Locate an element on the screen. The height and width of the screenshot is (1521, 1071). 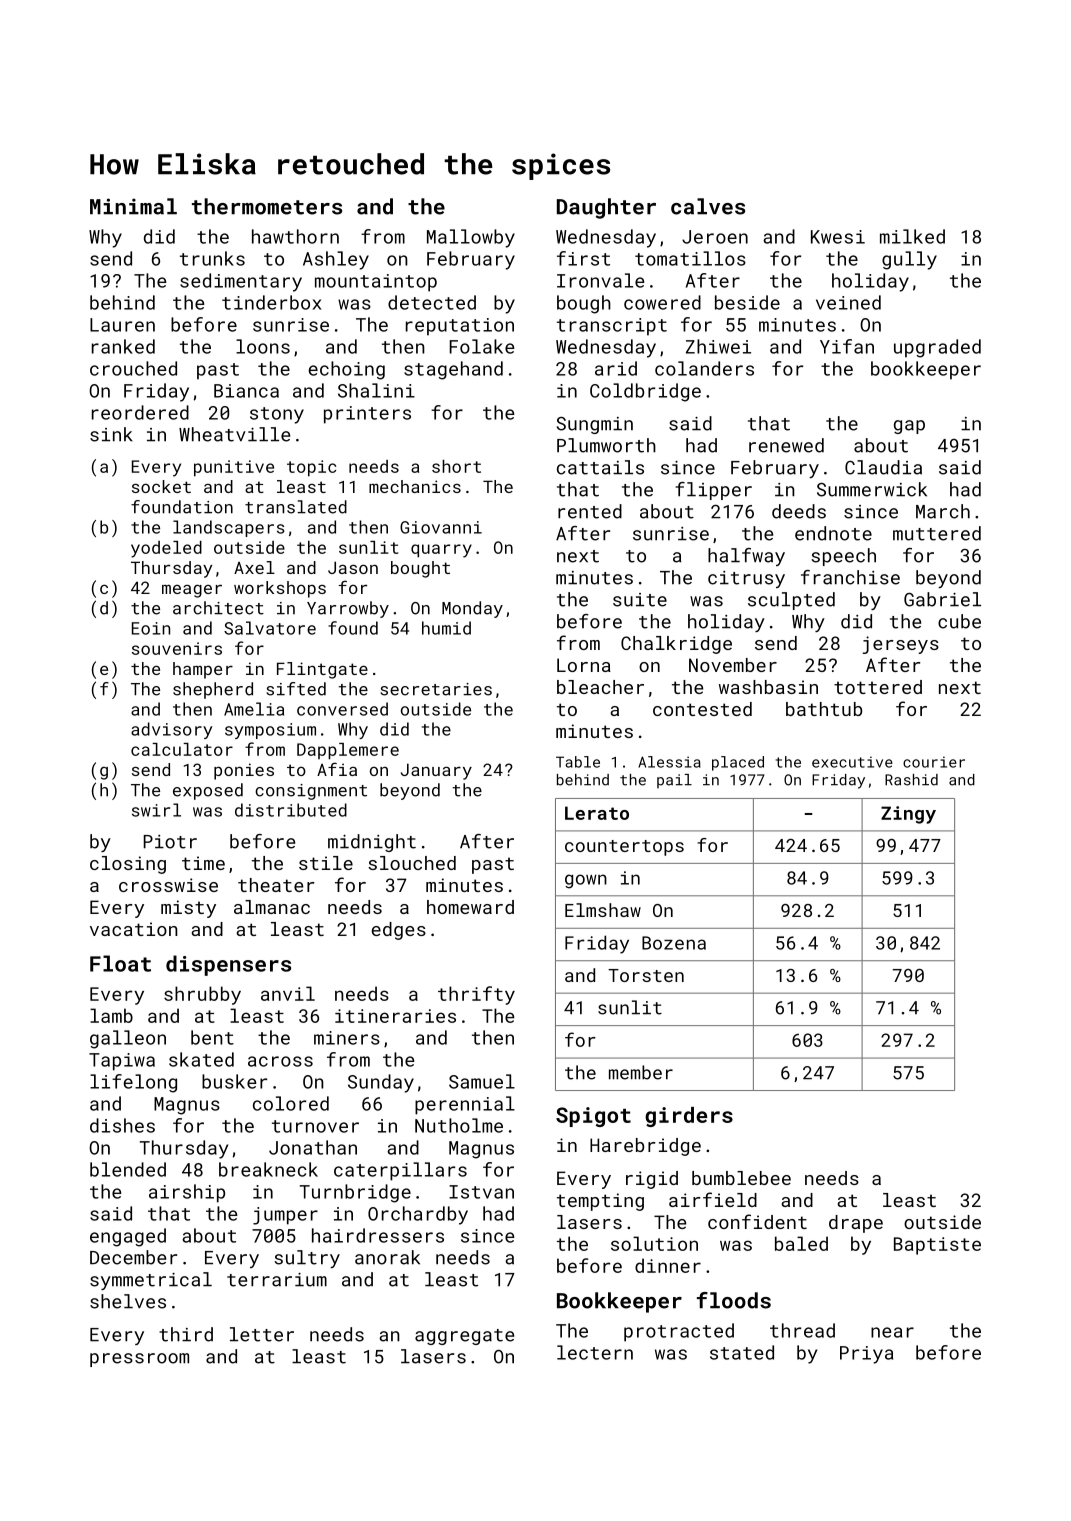
March is located at coordinates (943, 511).
